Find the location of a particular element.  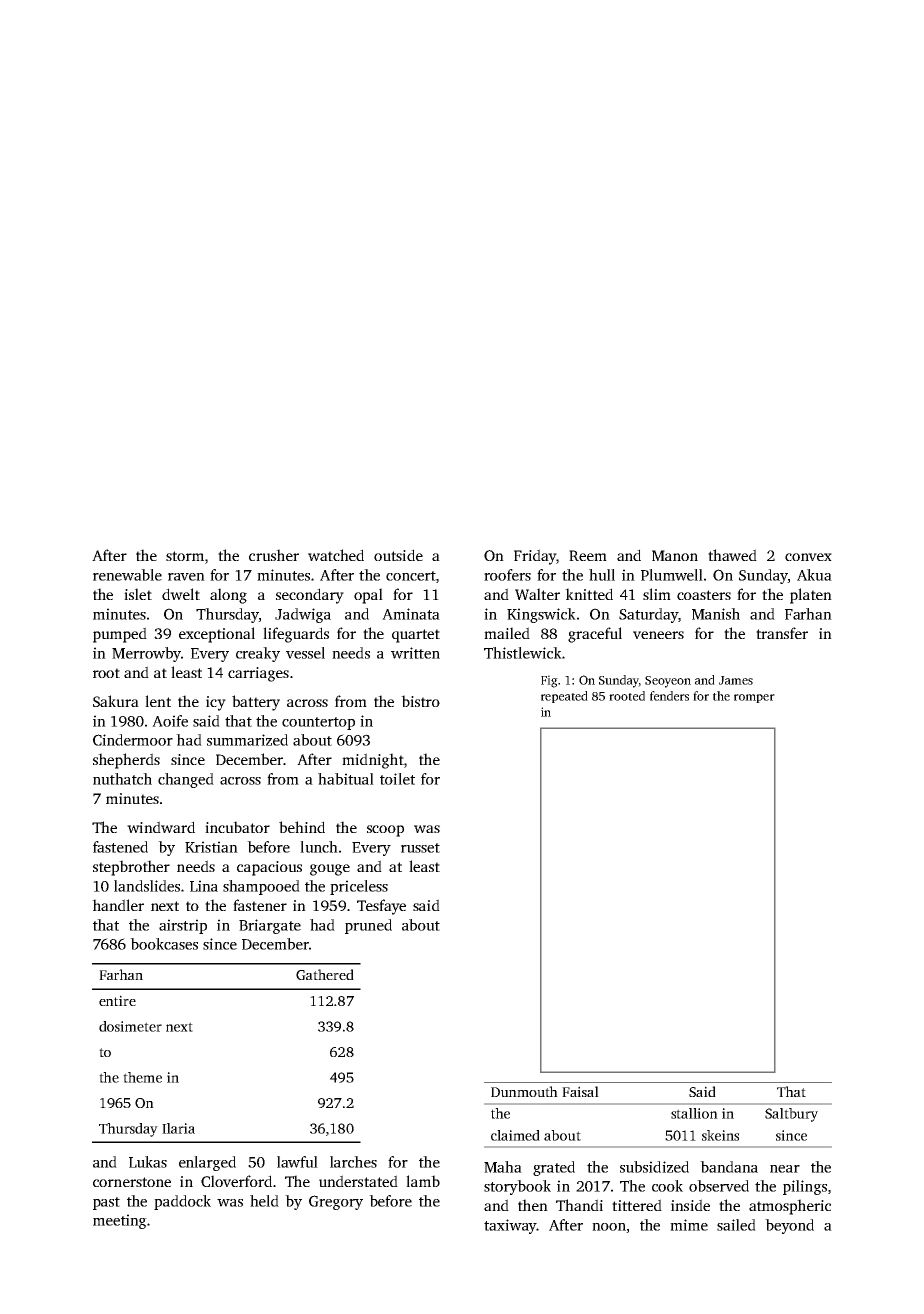

Cindermoor is located at coordinates (133, 740).
